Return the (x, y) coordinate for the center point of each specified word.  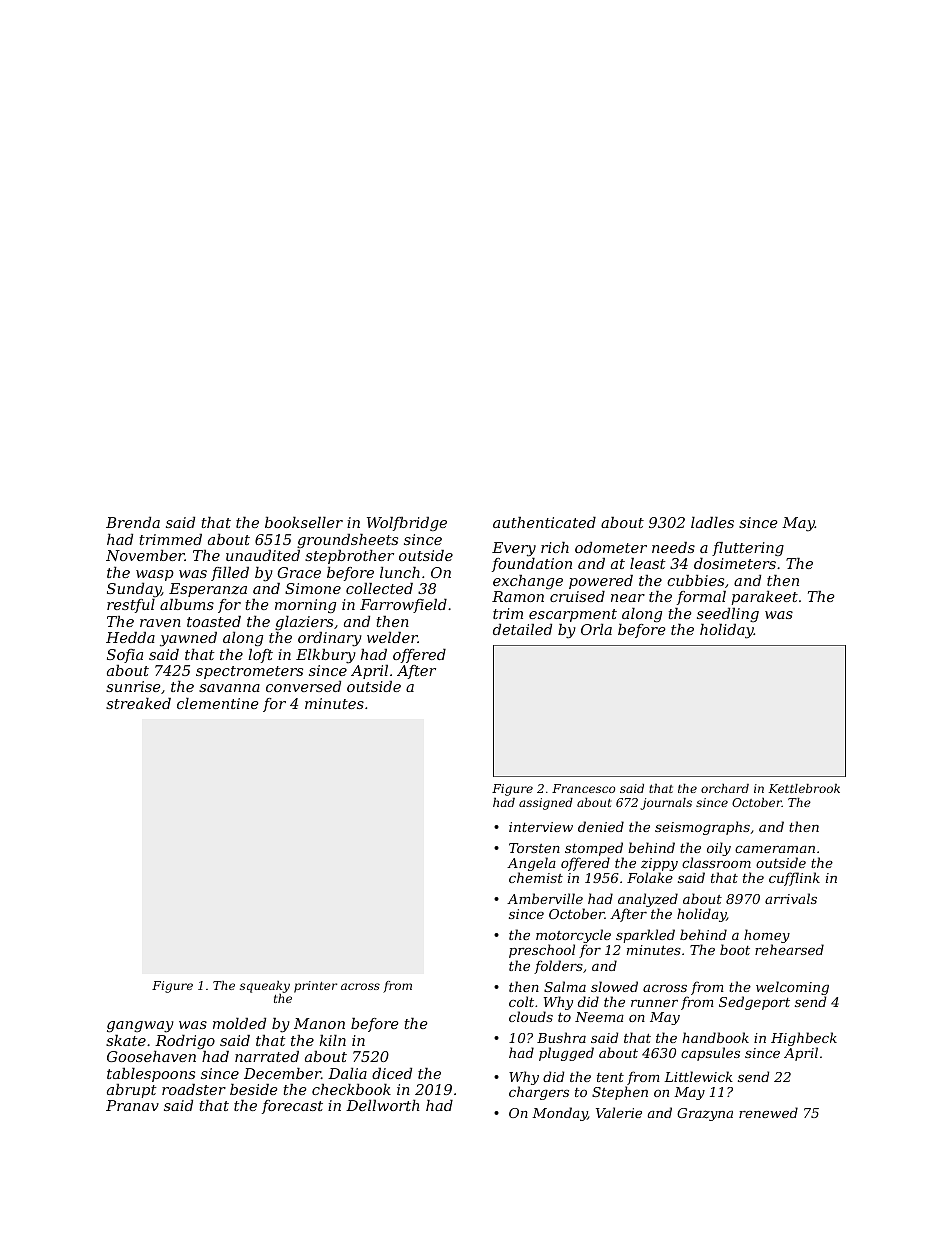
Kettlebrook (804, 788)
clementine (218, 703)
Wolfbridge (407, 524)
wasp (155, 575)
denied (601, 826)
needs (673, 547)
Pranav (132, 1105)
